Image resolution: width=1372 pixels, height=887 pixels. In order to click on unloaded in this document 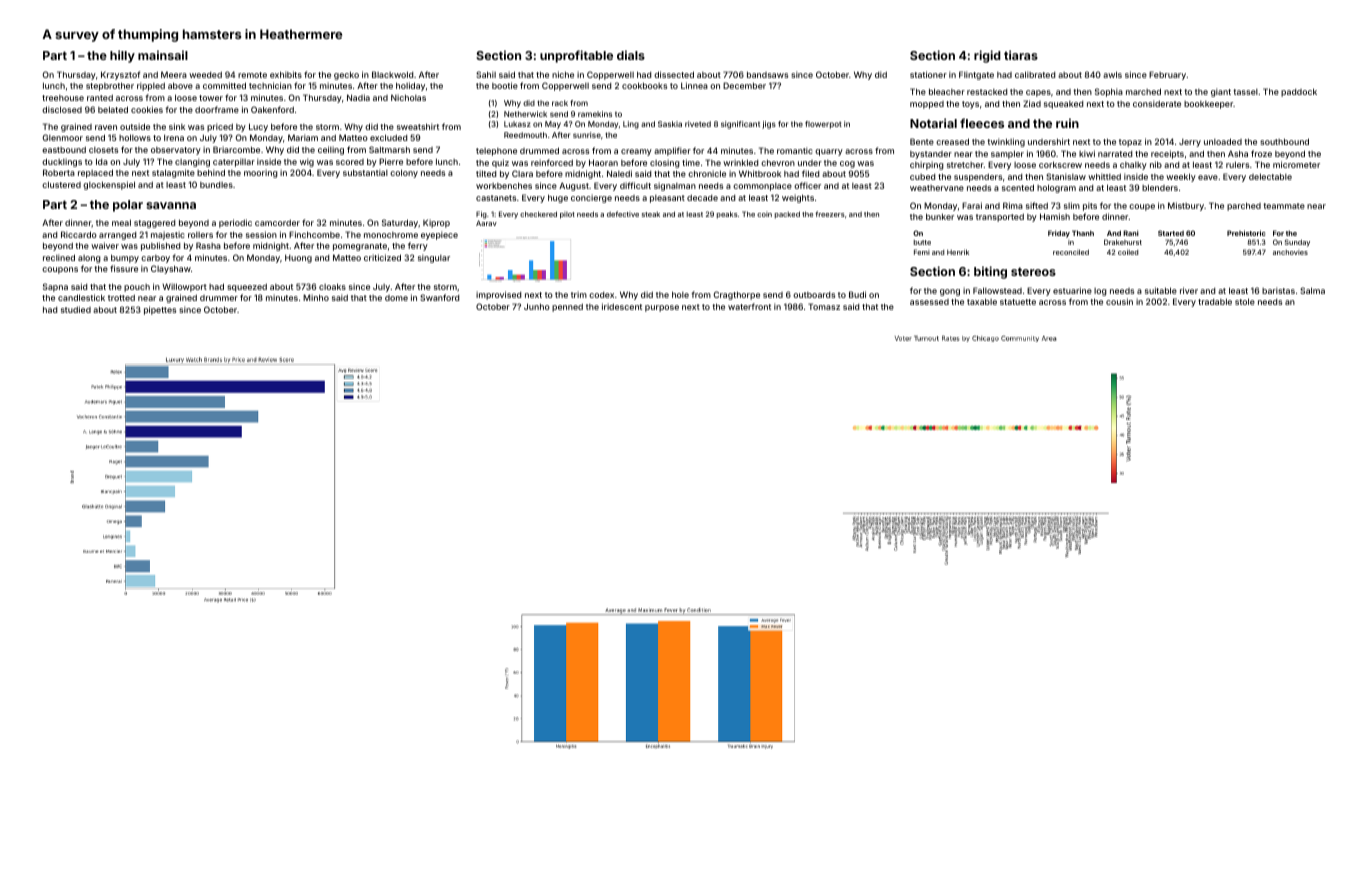, I will do `click(1223, 141)`.
